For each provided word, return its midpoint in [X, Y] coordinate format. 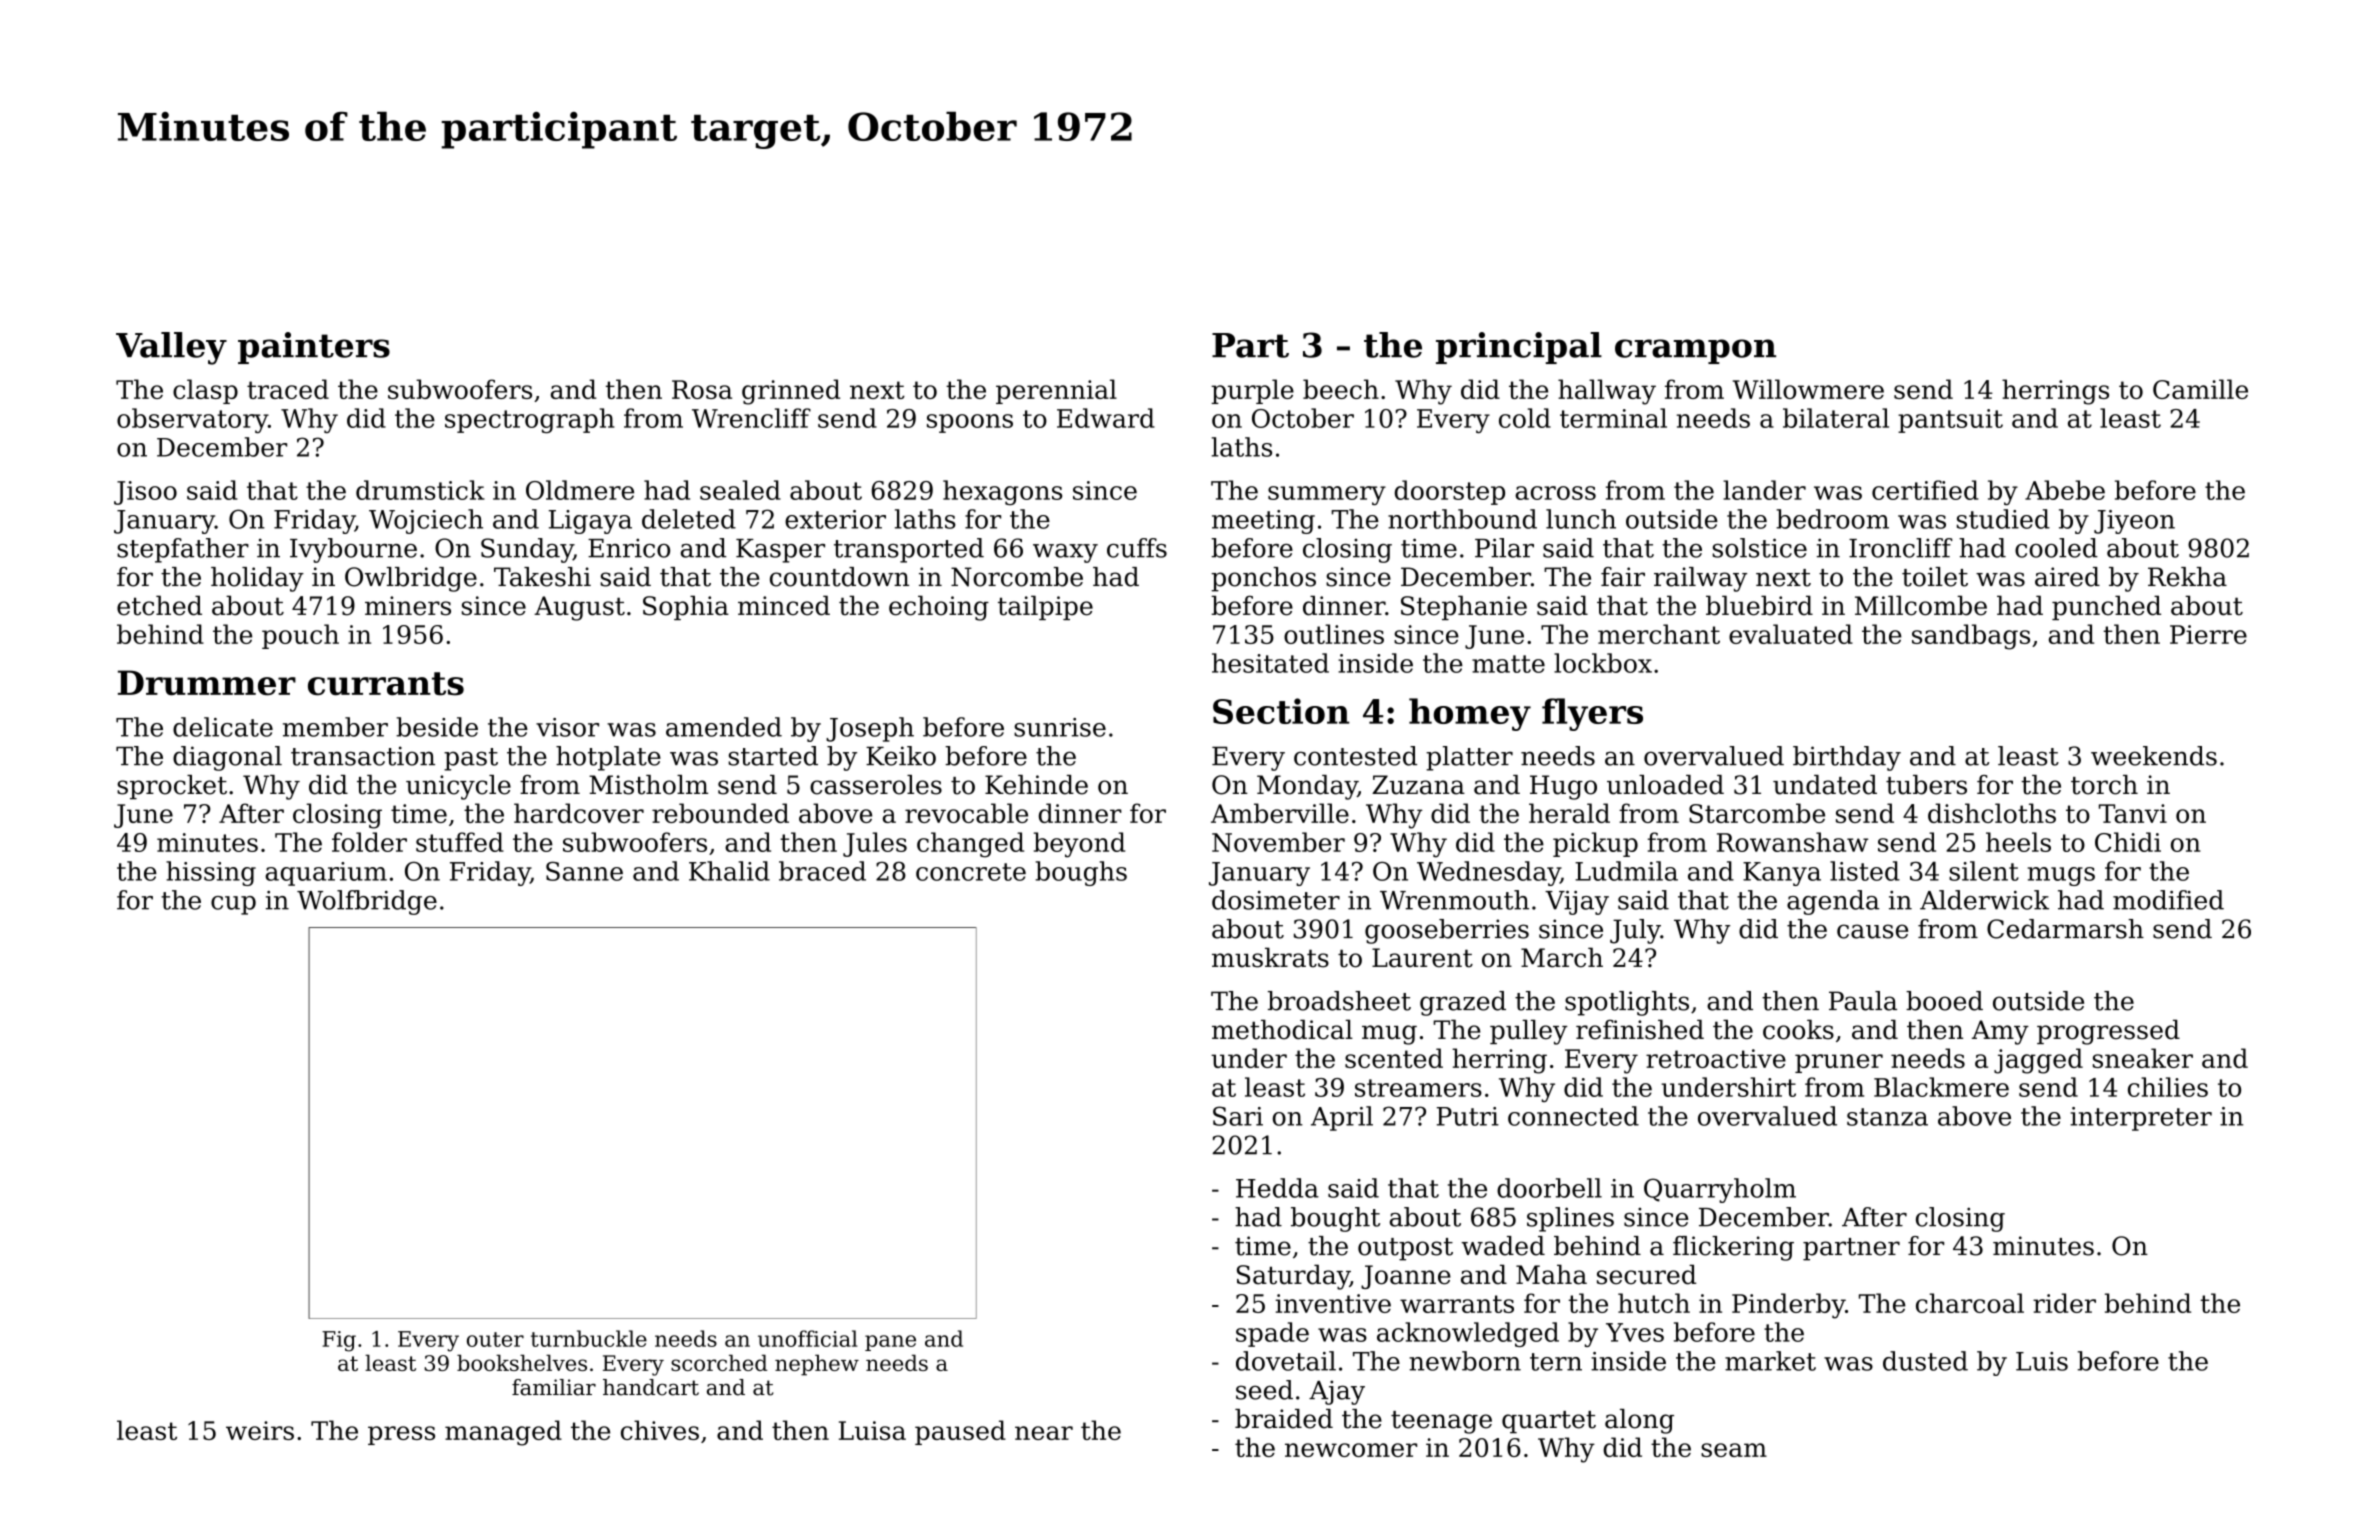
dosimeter [1276, 900]
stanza [1887, 1117]
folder [369, 842]
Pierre [2208, 634]
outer [495, 1339]
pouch [300, 636]
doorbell [1549, 1188]
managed [503, 1433]
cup [233, 905]
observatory [192, 420]
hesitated [1270, 663]
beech [1341, 389]
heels [2018, 842]
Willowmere [1808, 389]
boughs [1081, 873]
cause [1872, 931]
